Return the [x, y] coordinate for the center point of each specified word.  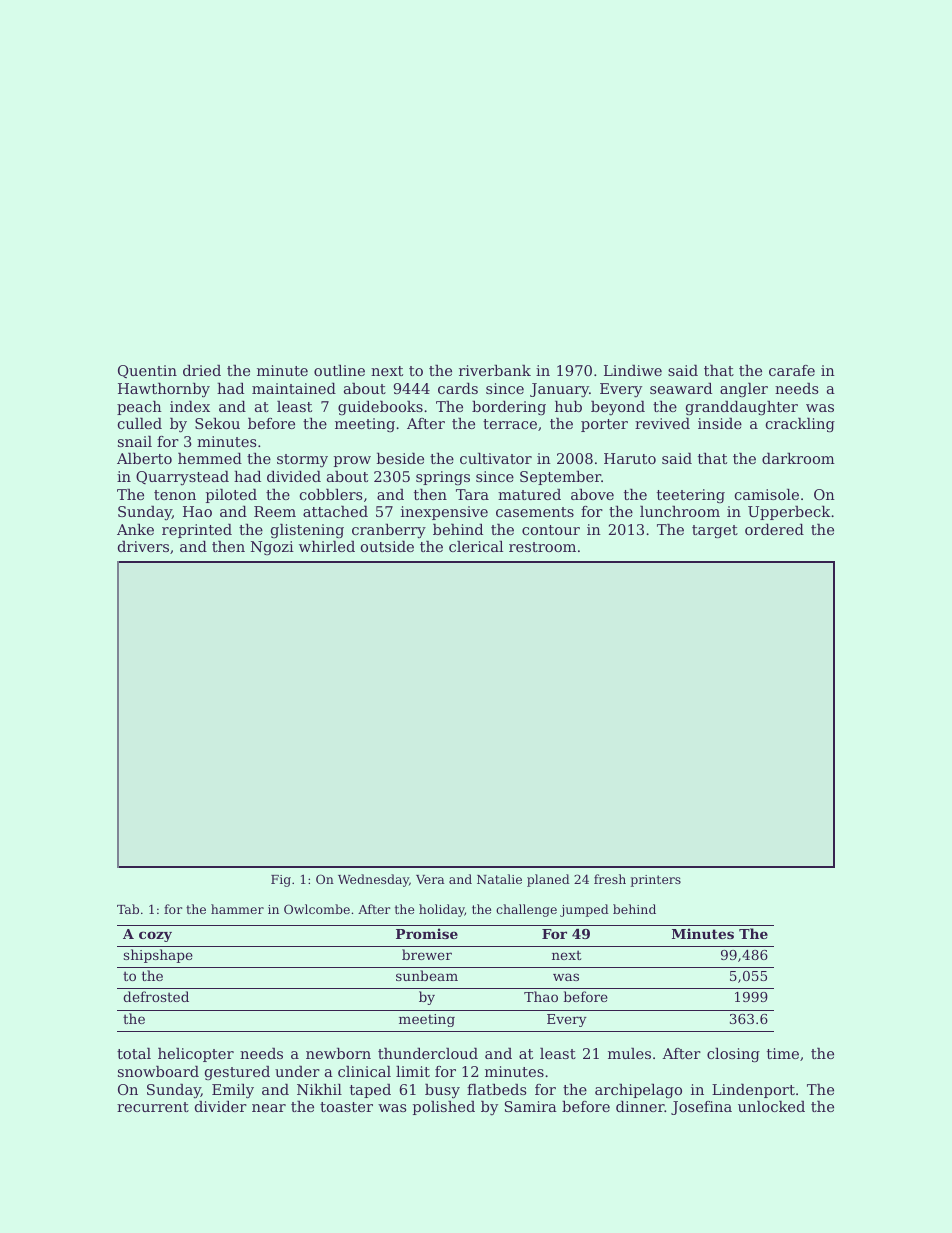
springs [443, 478]
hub [568, 406]
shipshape [158, 956]
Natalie [499, 879]
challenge [526, 910]
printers [656, 881]
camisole [767, 494]
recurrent [153, 1107]
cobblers [331, 494]
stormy [302, 461]
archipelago [638, 1091]
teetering [691, 496]
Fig [281, 881]
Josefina [701, 1108]
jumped [584, 910]
